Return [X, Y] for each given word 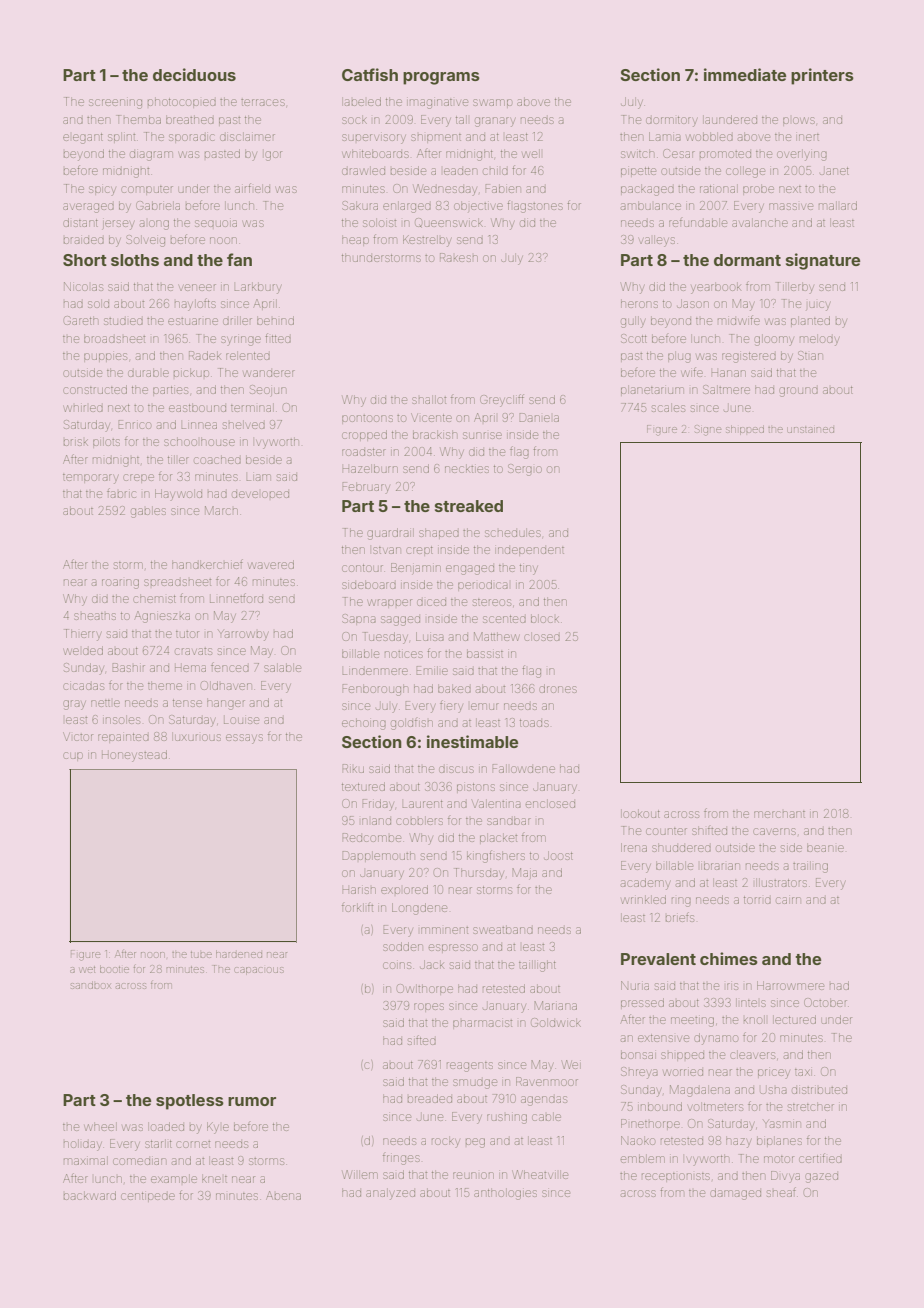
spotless [190, 1102]
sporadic [191, 138]
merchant [779, 814]
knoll [754, 1019]
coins [397, 965]
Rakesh [459, 257]
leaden [460, 171]
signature [823, 261]
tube [201, 954]
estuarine [193, 321]
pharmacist [482, 1024]
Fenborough [375, 690]
